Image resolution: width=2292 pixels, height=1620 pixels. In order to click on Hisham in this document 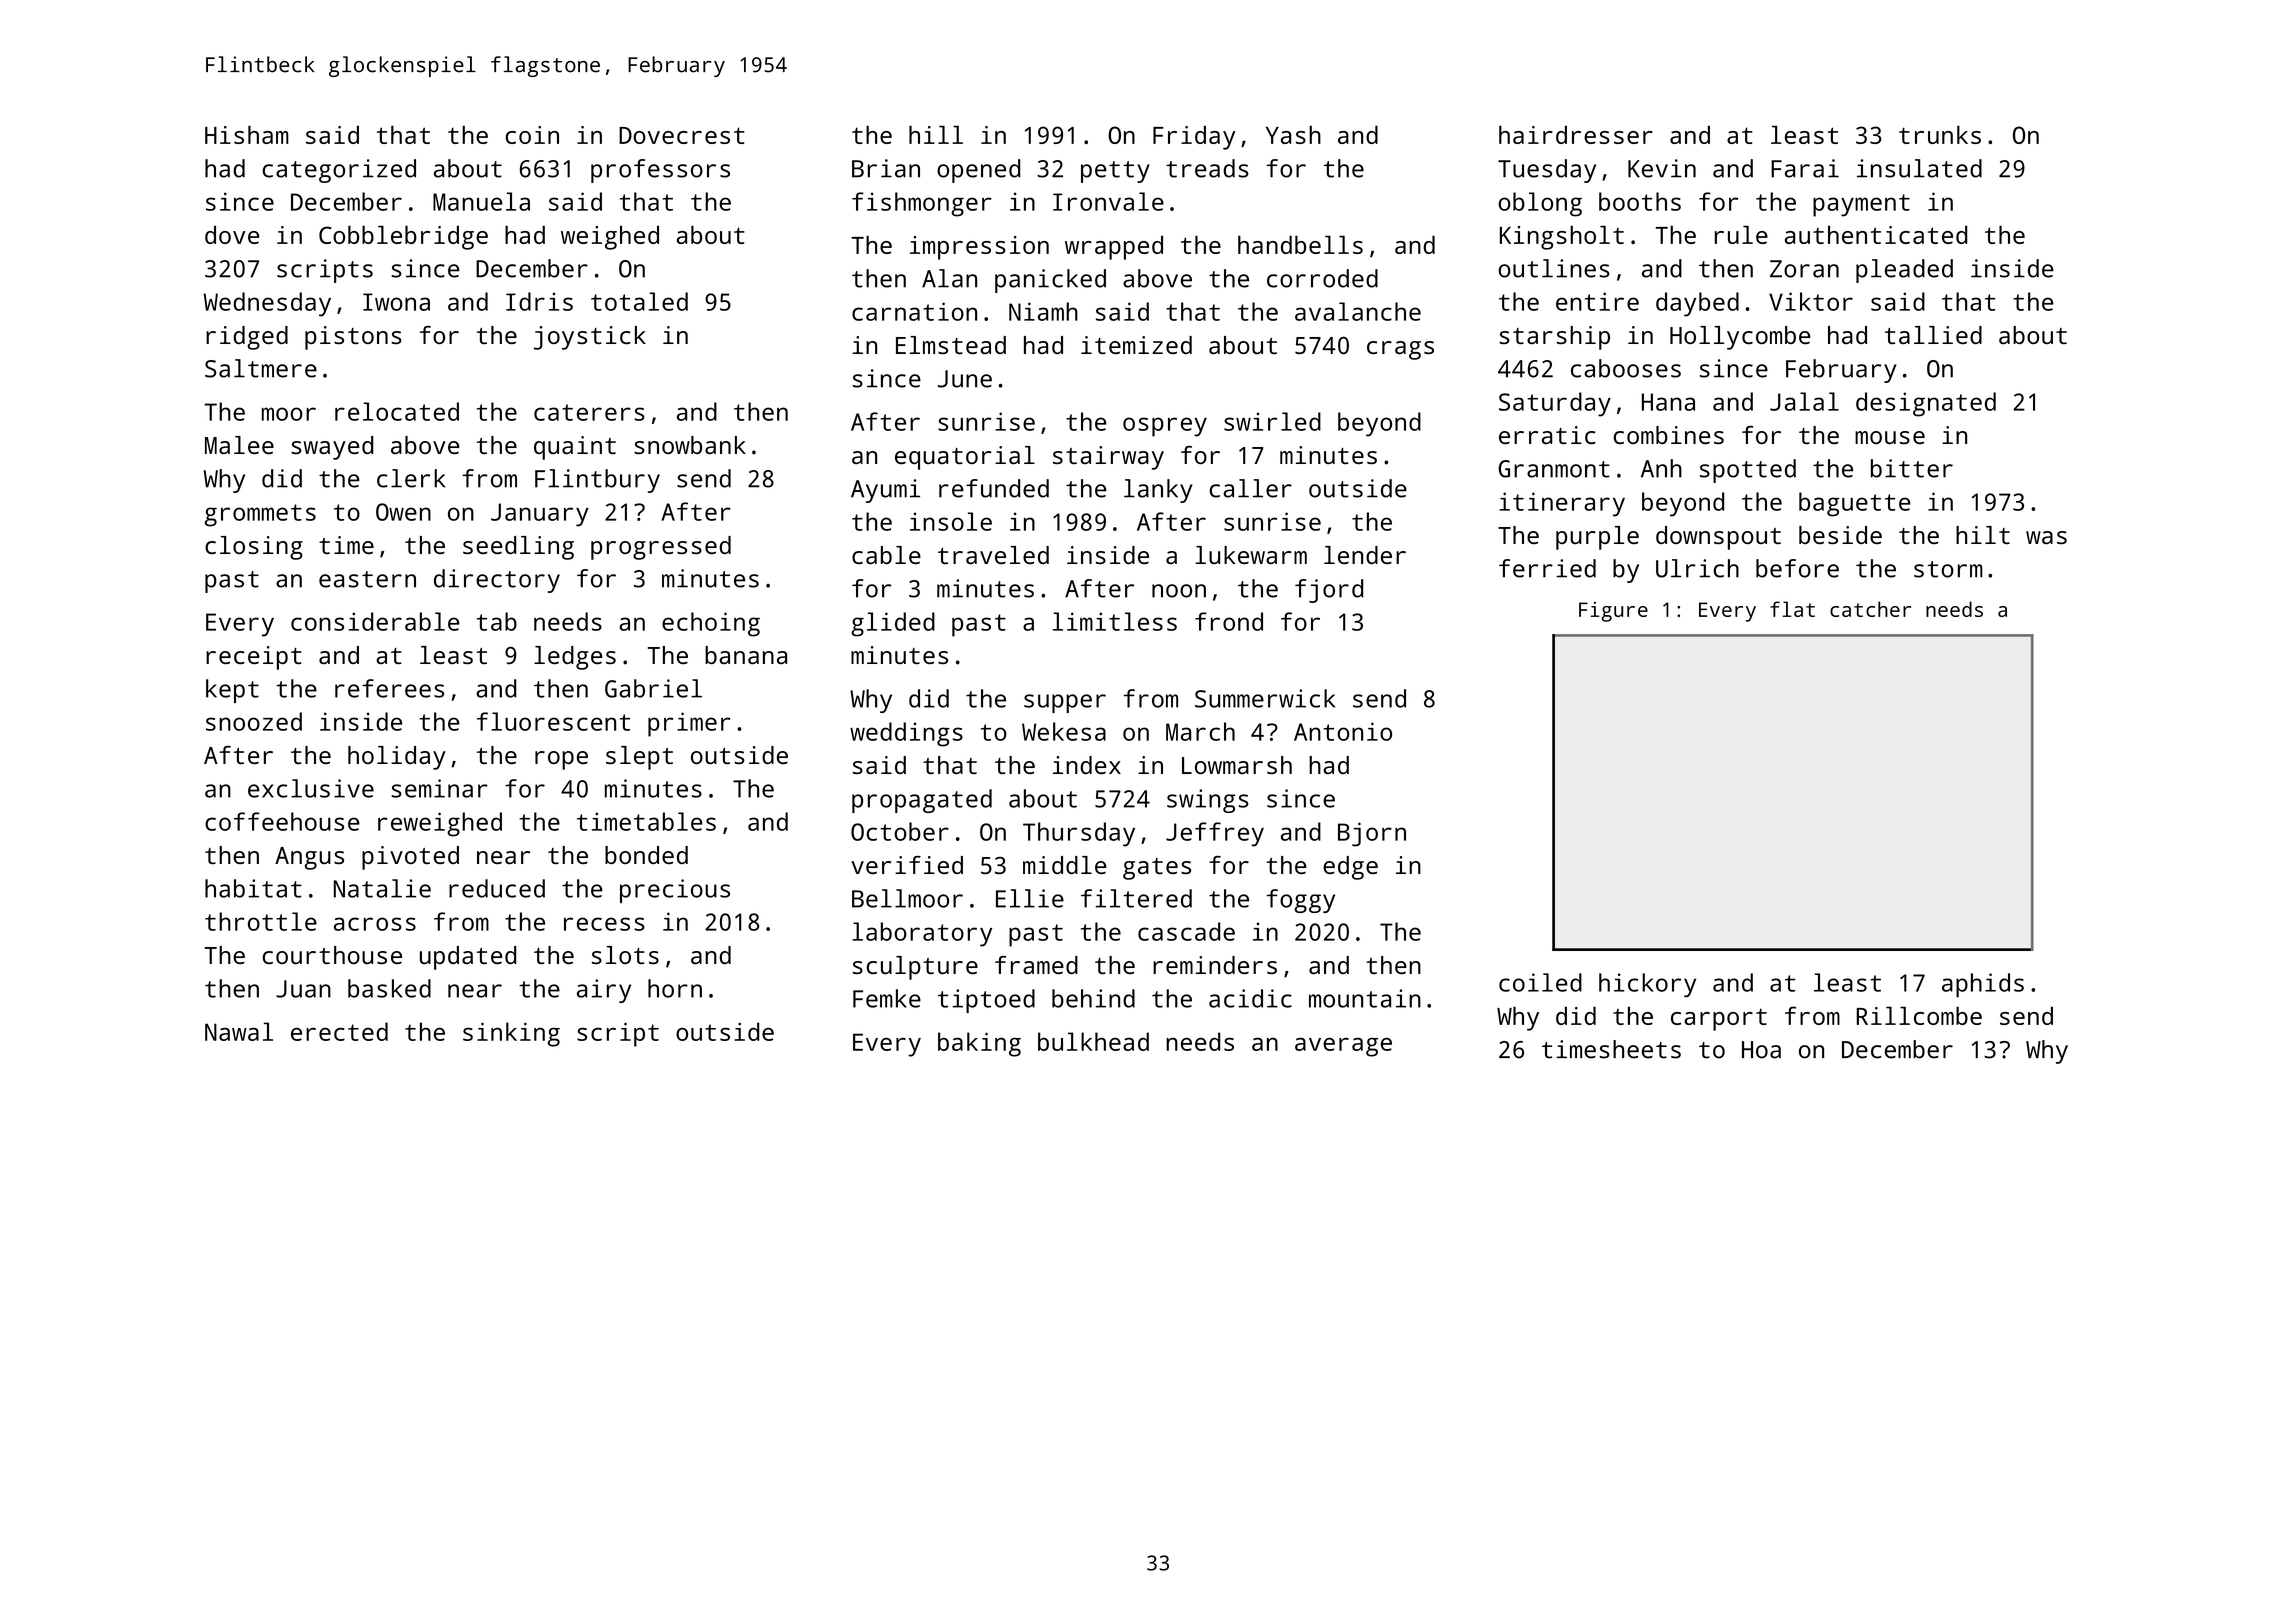, I will do `click(247, 134)`.
